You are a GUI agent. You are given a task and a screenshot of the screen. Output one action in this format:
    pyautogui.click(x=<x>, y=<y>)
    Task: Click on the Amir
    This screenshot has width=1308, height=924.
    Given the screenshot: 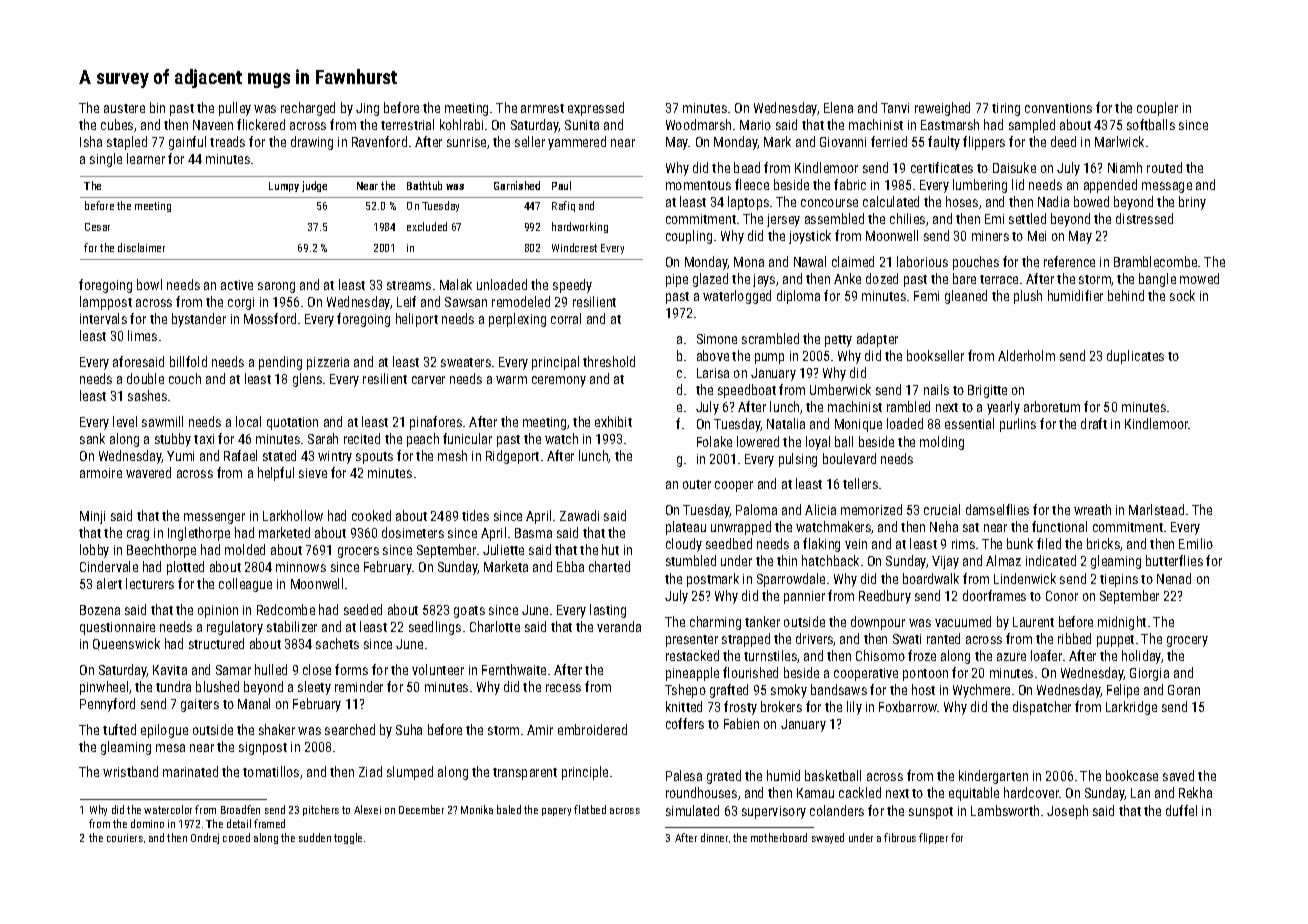 What is the action you would take?
    pyautogui.click(x=540, y=730)
